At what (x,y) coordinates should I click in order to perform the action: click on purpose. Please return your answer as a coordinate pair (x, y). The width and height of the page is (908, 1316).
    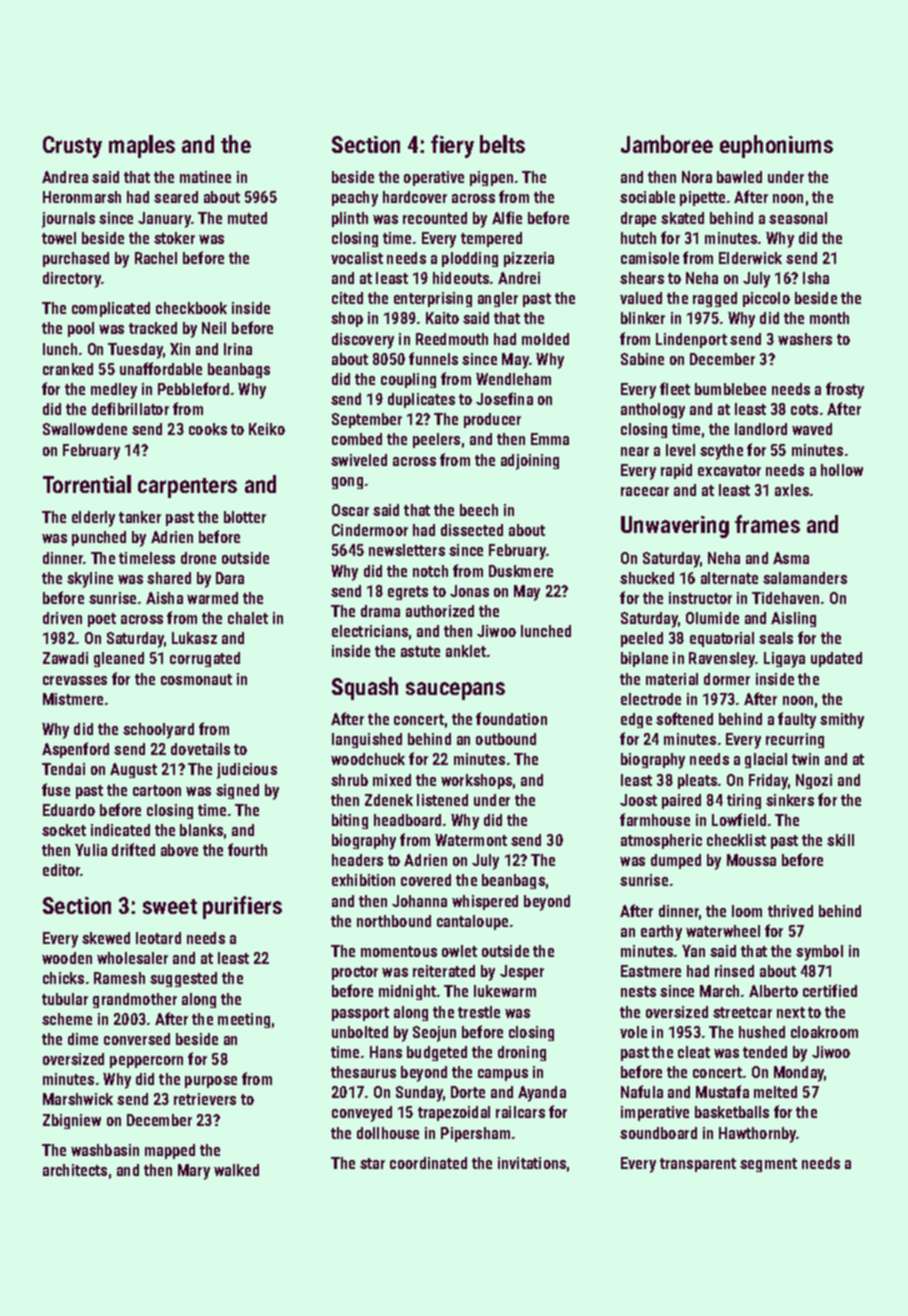
    Looking at the image, I should click on (211, 1082).
